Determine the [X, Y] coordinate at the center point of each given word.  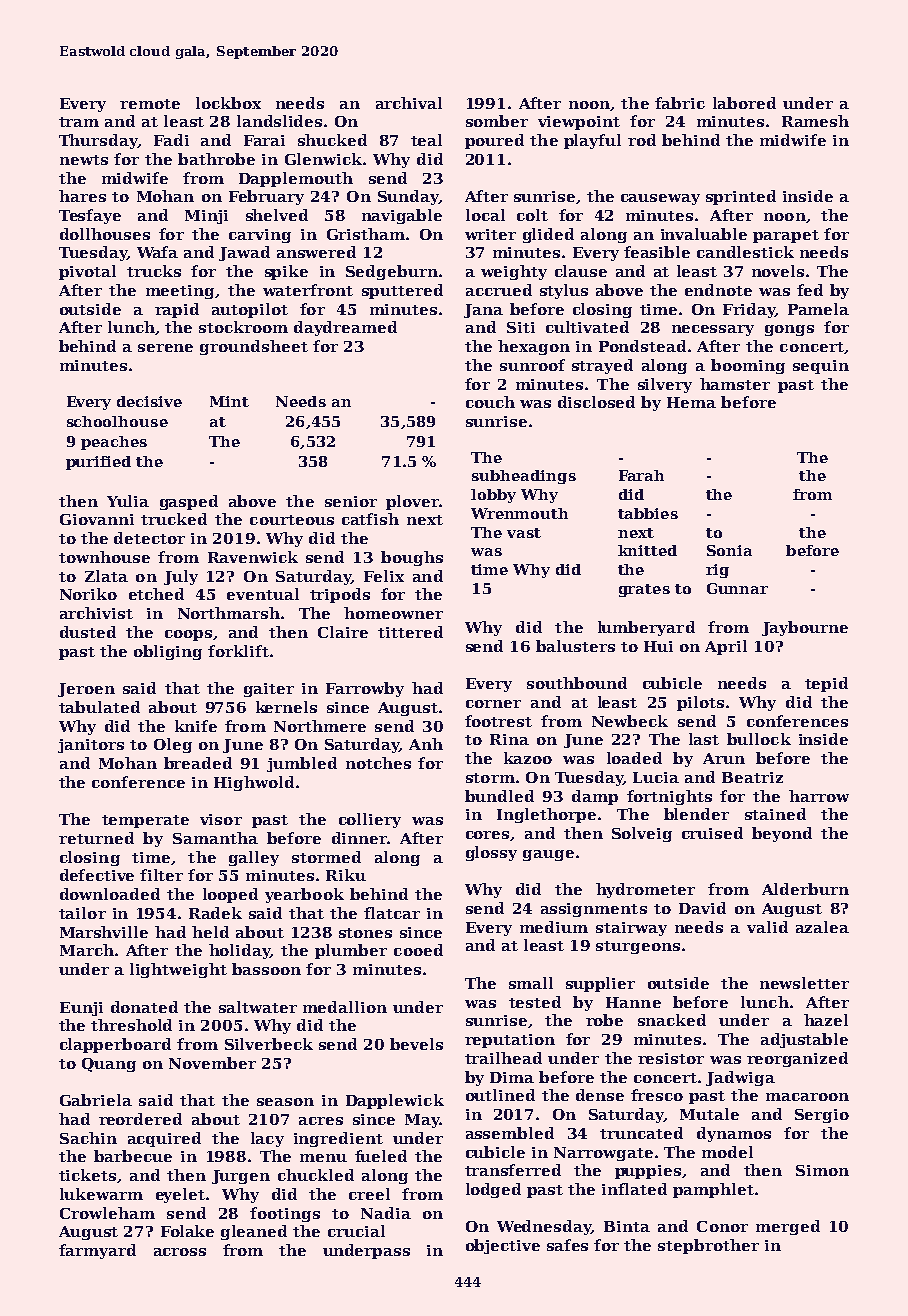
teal [426, 140]
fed [810, 290]
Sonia [729, 550]
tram [79, 122]
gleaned [254, 1232]
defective [97, 875]
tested [535, 1002]
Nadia [386, 1213]
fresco [657, 1095]
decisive [149, 401]
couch [490, 402]
